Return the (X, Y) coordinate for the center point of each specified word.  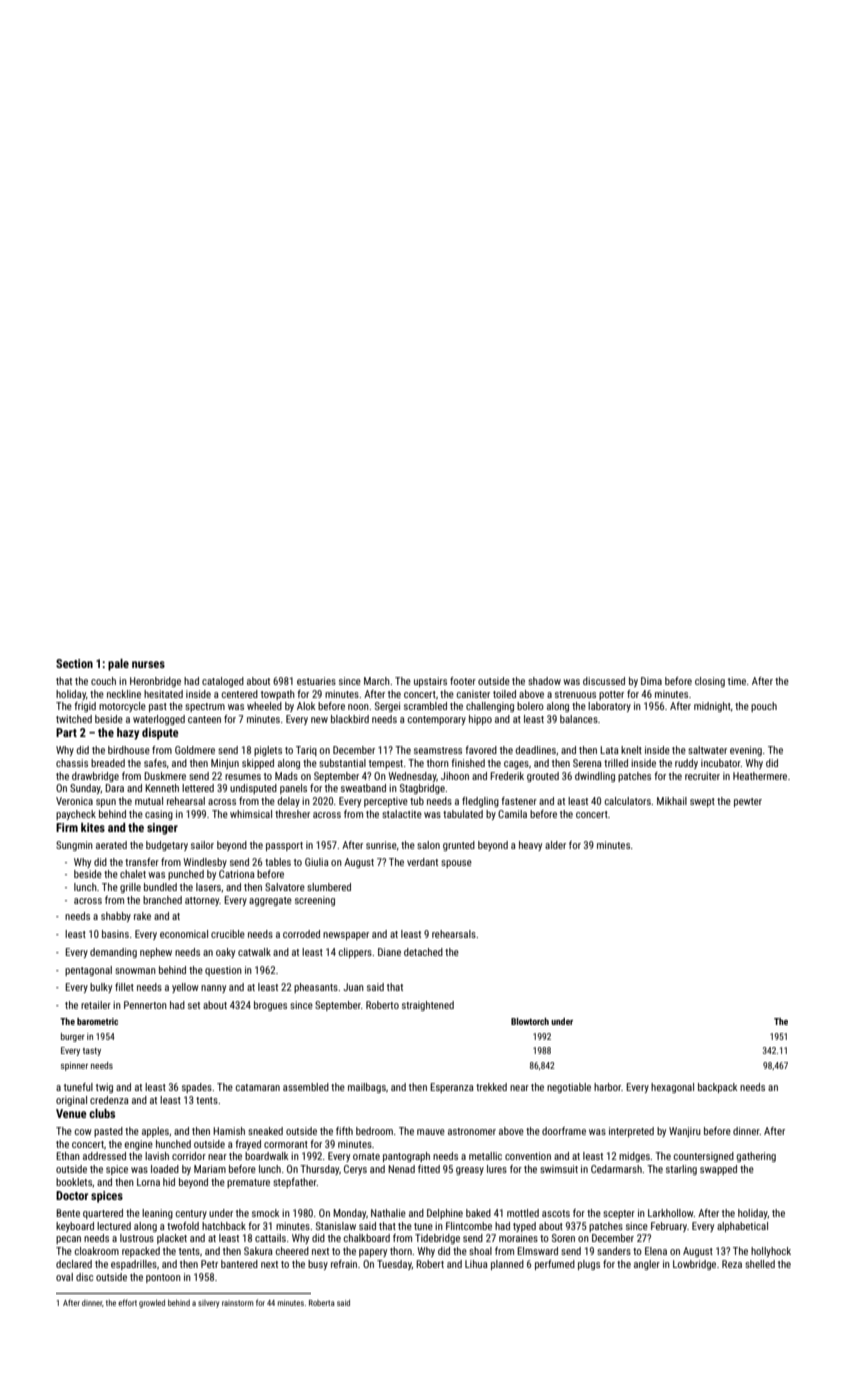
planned (507, 1265)
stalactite (402, 814)
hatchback (224, 1226)
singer (162, 829)
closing (710, 682)
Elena (656, 1251)
